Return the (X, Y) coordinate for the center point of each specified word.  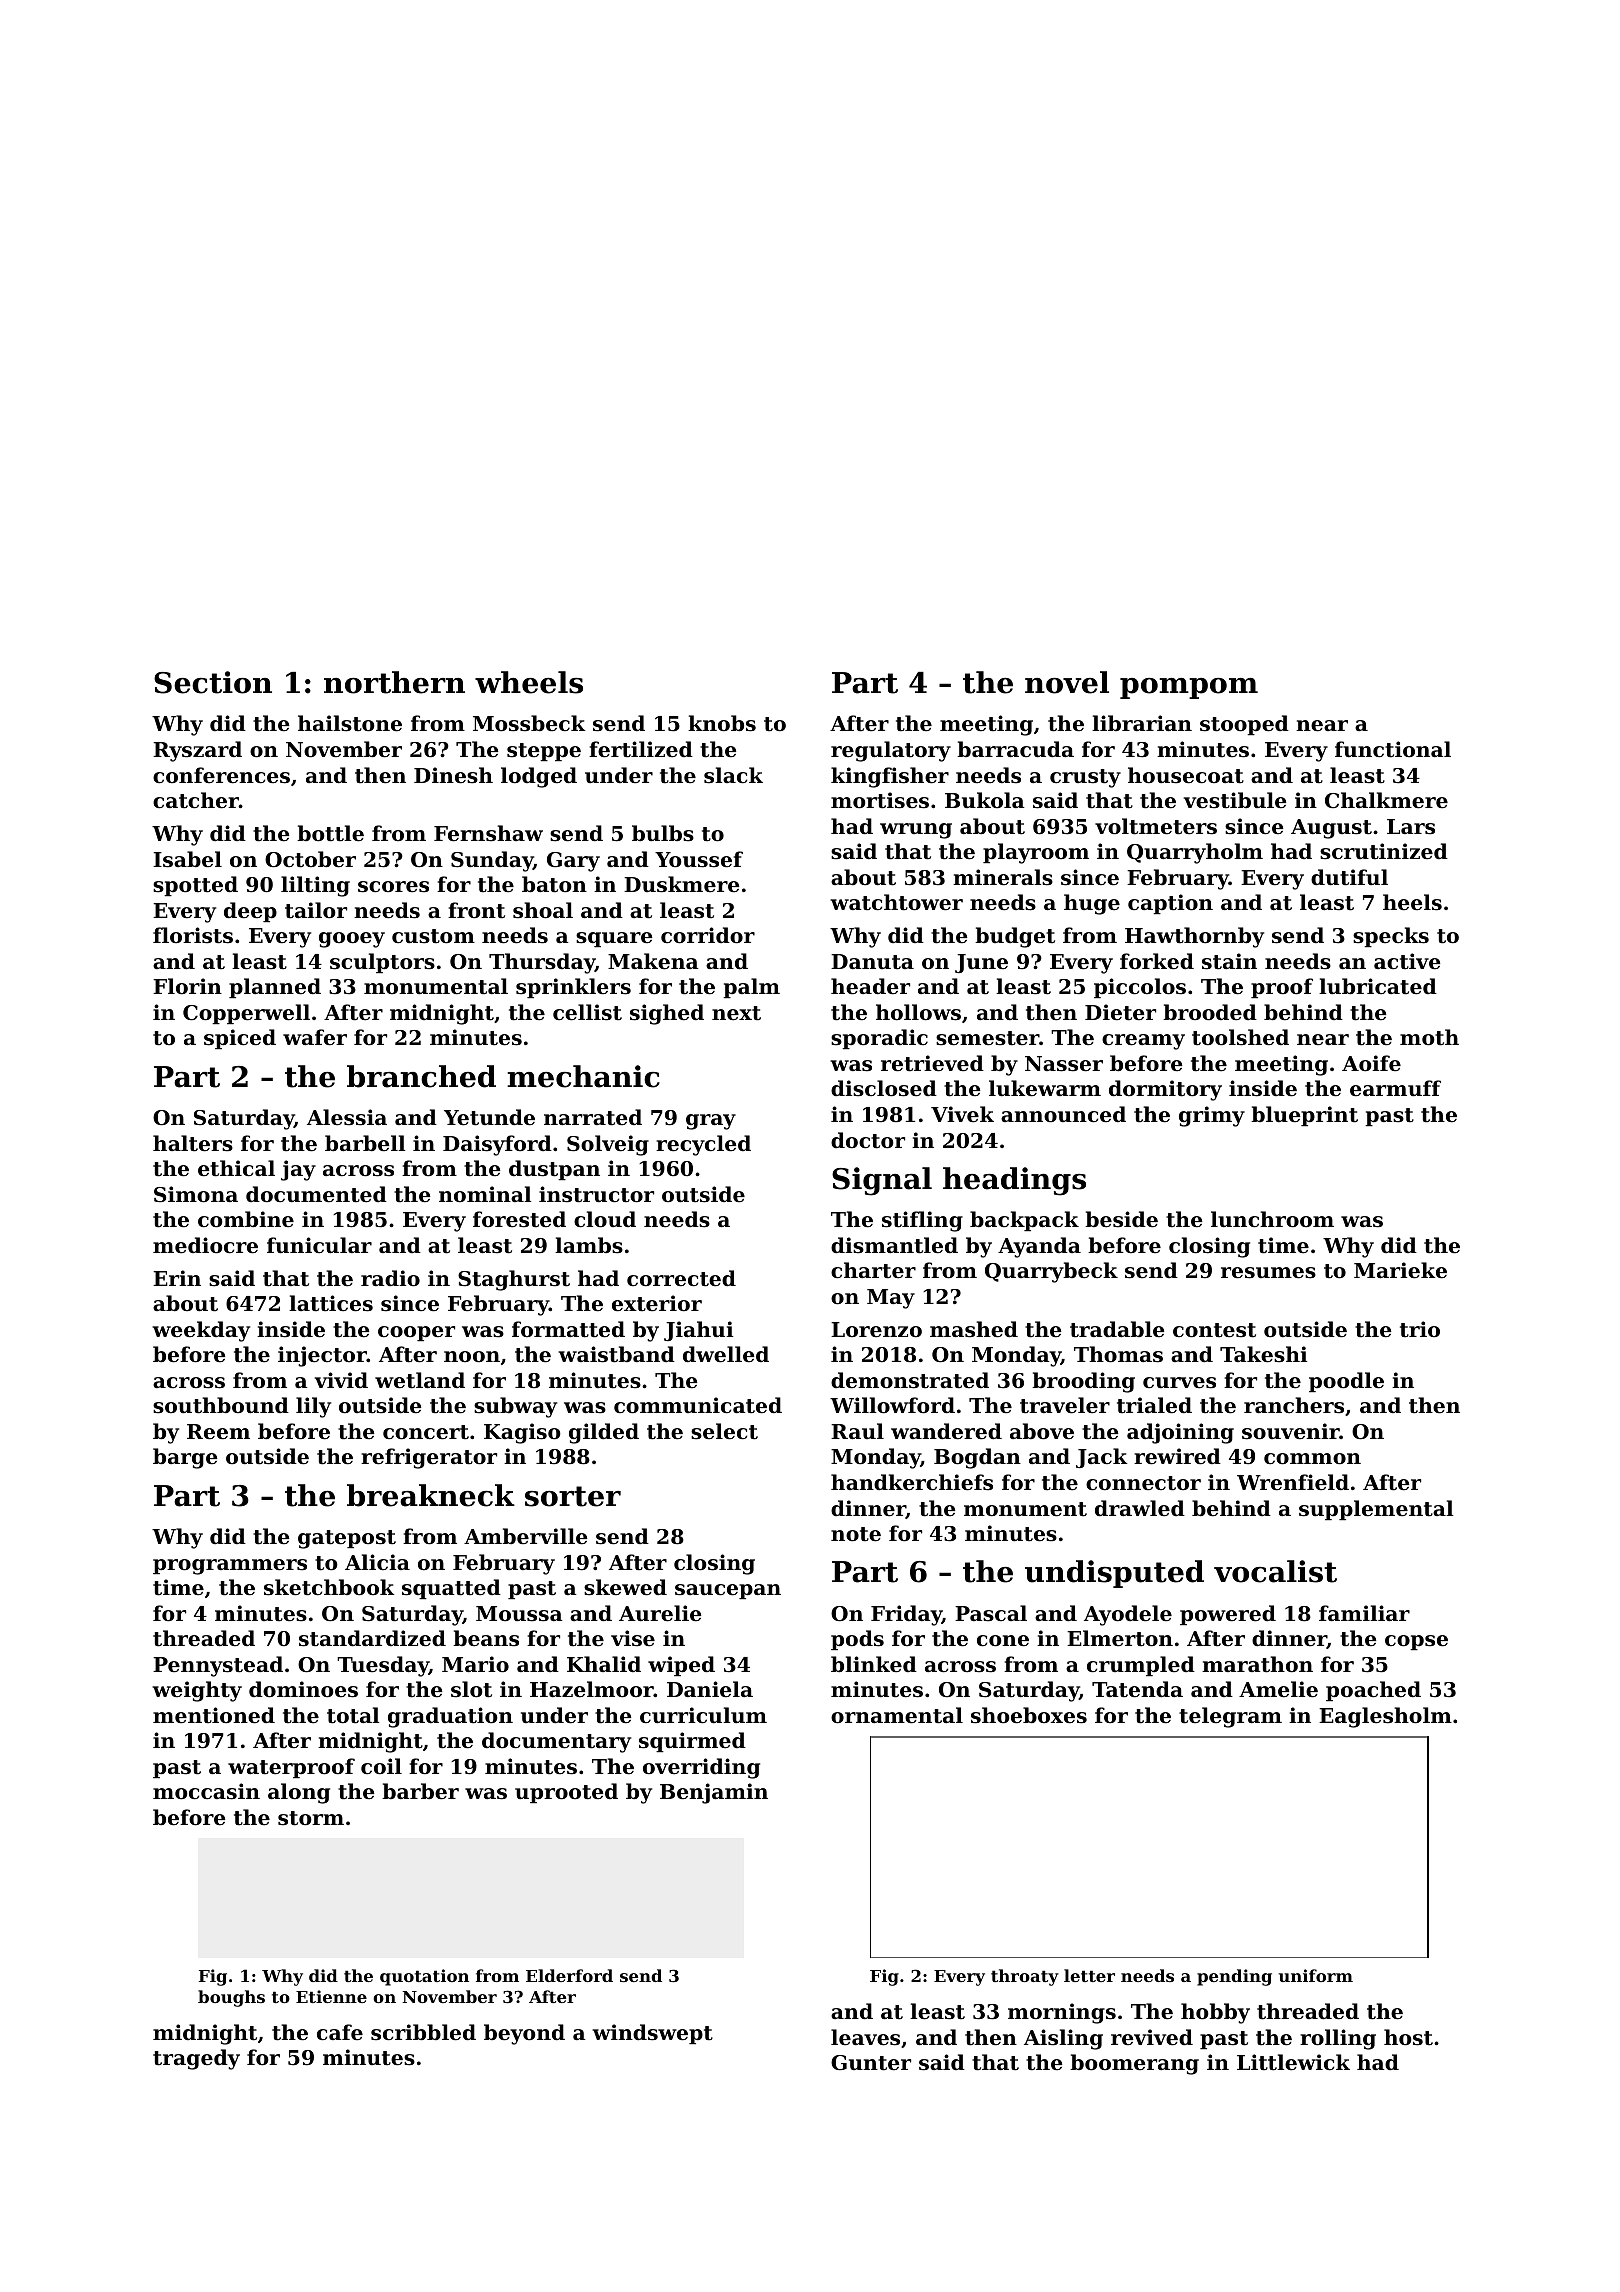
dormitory (1165, 1090)
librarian (1142, 723)
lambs (589, 1245)
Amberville (525, 1536)
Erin (177, 1278)
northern (394, 682)
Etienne (331, 1996)
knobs (722, 723)
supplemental (1376, 1510)
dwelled (726, 1354)
